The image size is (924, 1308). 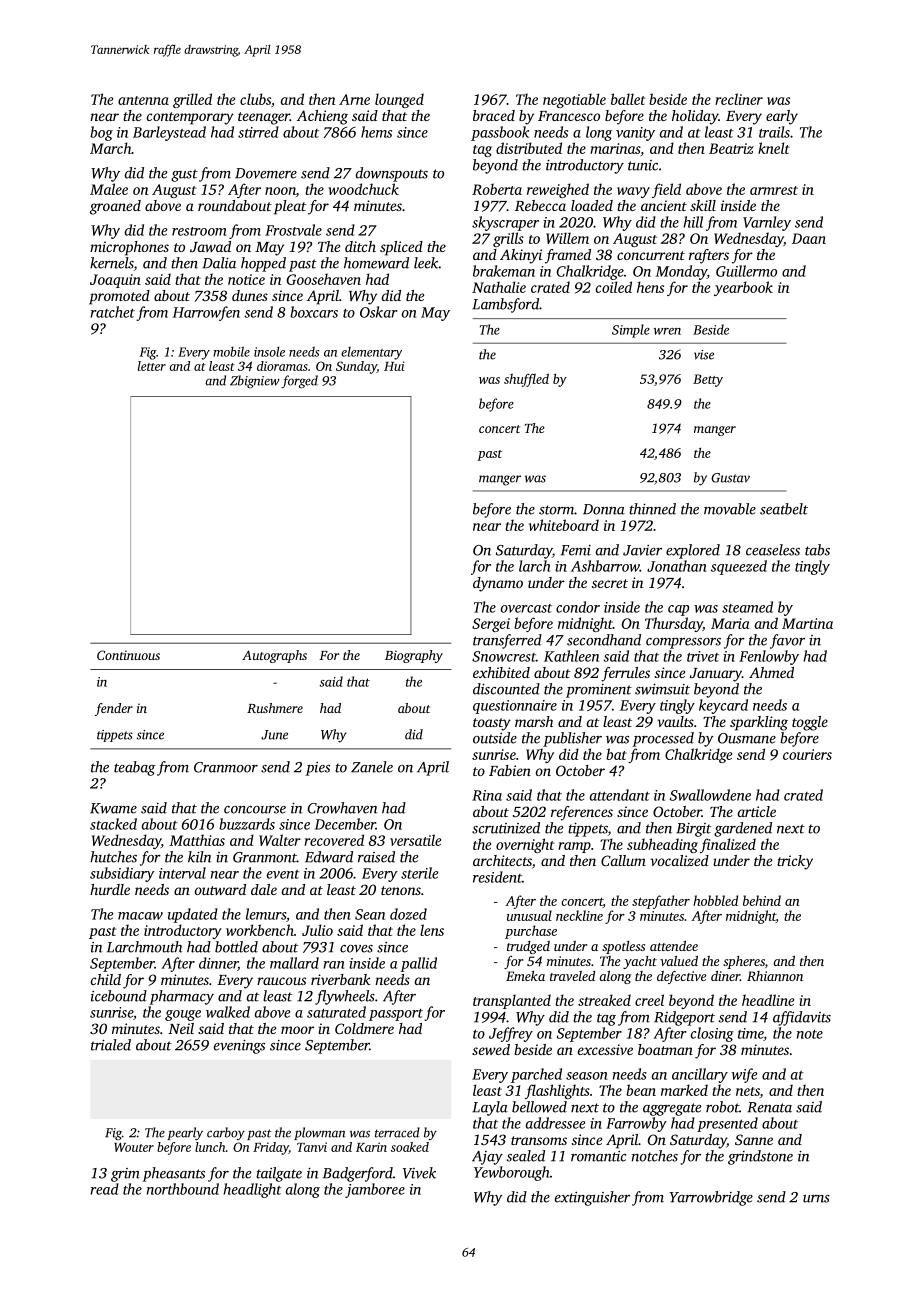 I want to click on shuffled, so click(x=526, y=380).
